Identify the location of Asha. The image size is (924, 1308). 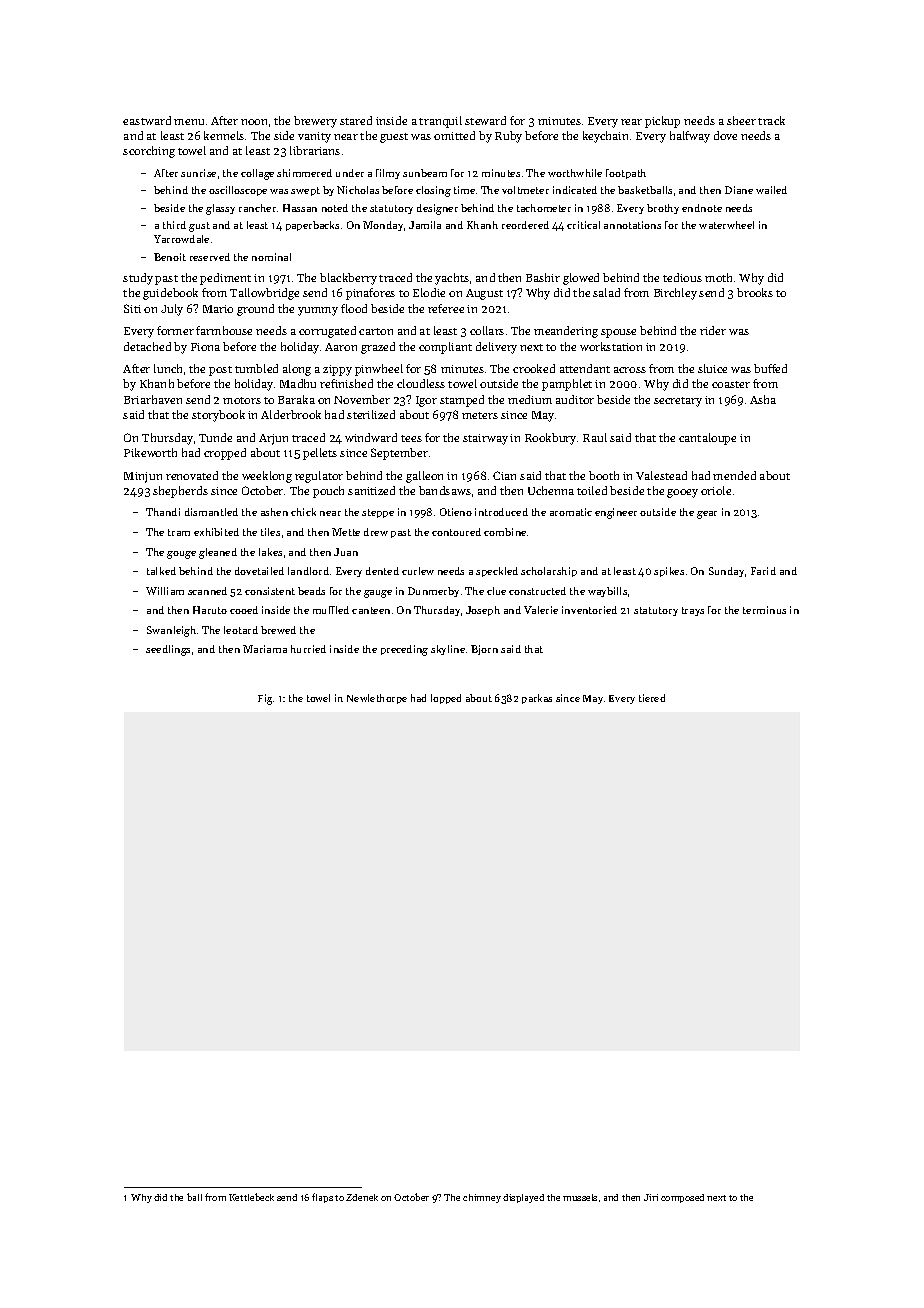
(763, 399).
